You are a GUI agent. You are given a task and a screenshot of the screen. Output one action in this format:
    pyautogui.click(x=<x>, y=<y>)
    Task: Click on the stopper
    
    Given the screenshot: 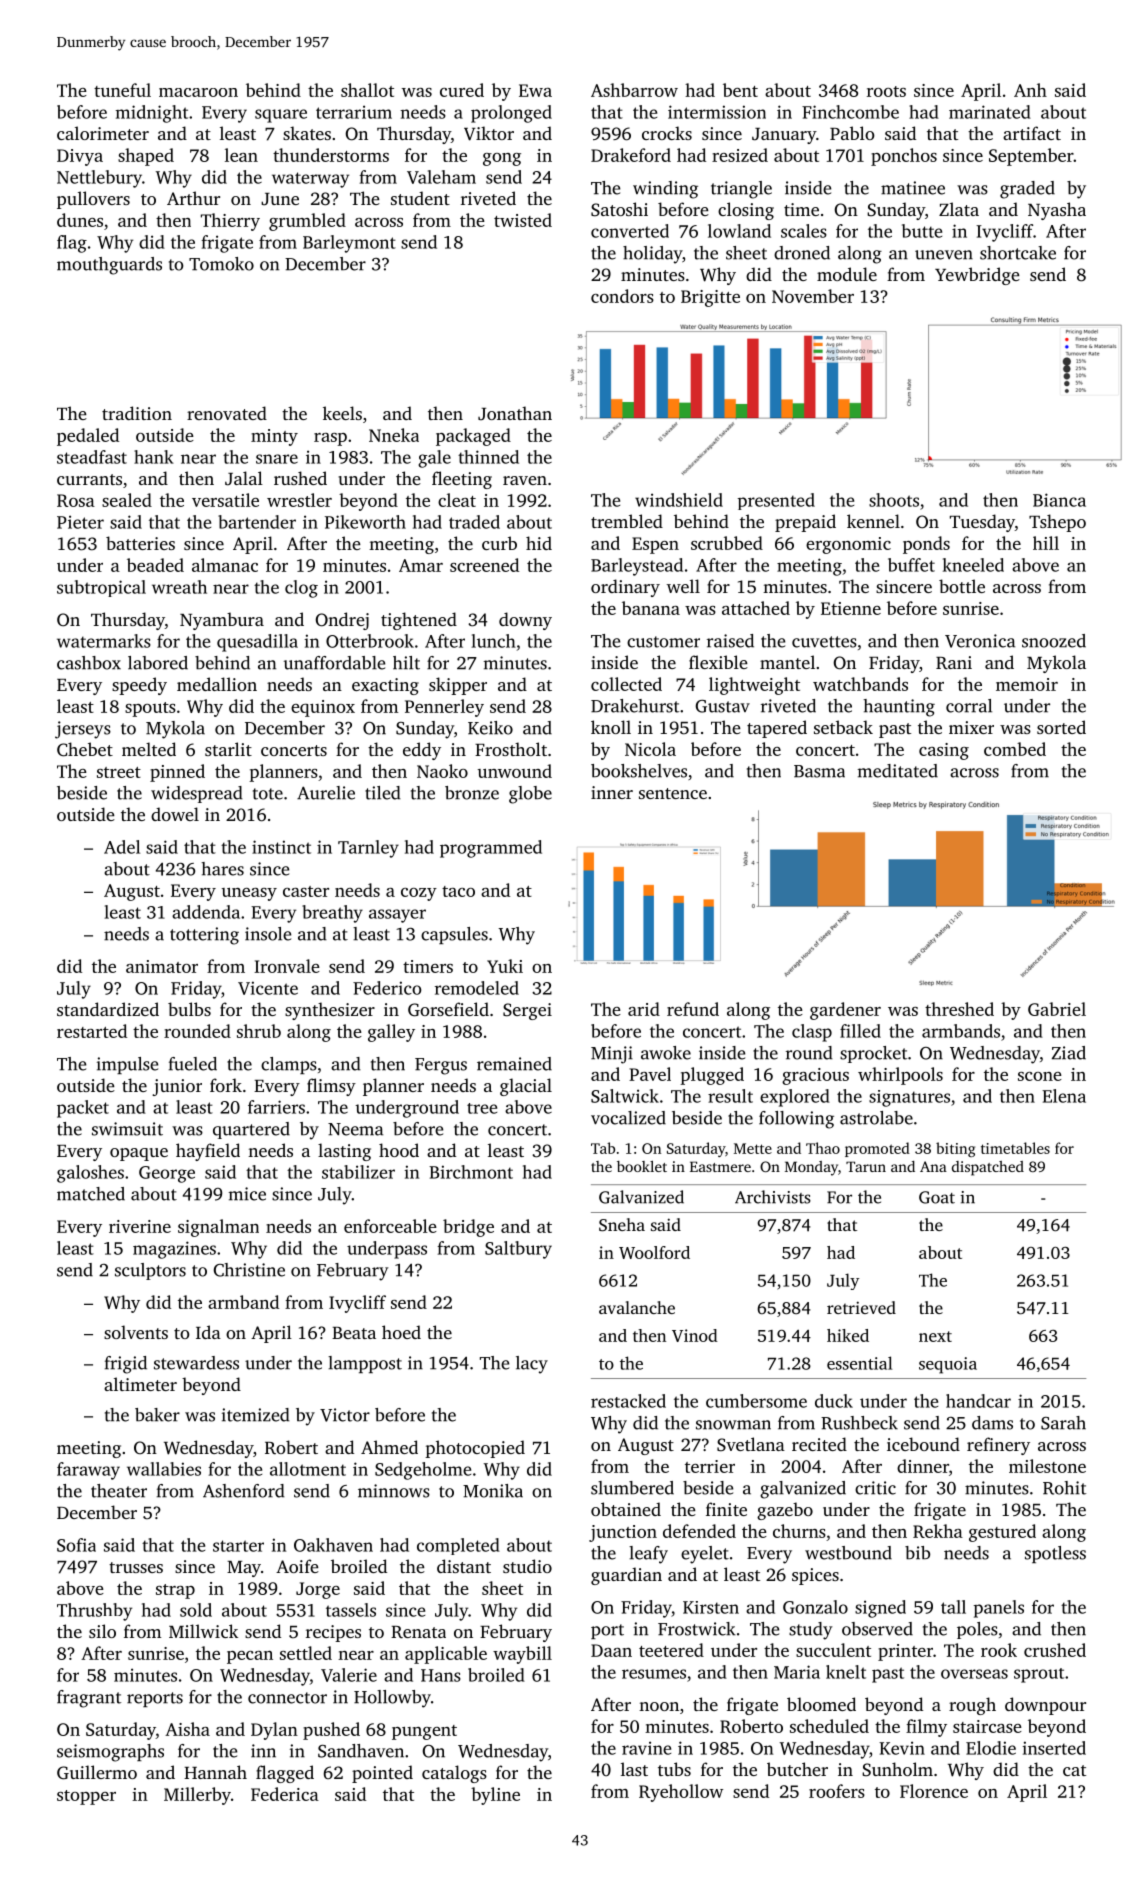 What is the action you would take?
    pyautogui.click(x=86, y=1797)
